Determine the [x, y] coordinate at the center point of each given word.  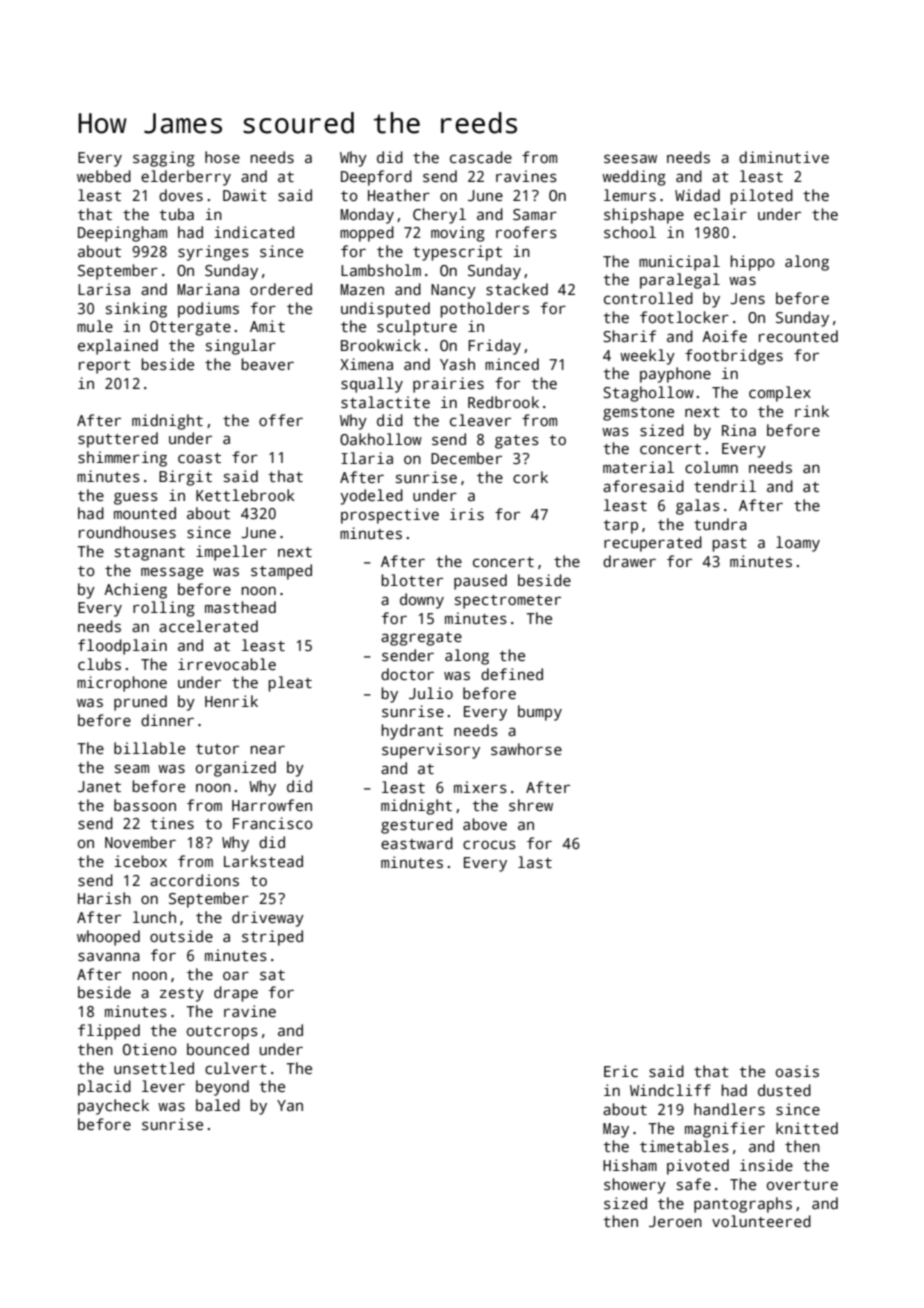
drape [236, 994]
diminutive [784, 157]
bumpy [540, 713]
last [535, 862]
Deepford [376, 178]
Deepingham [122, 234]
